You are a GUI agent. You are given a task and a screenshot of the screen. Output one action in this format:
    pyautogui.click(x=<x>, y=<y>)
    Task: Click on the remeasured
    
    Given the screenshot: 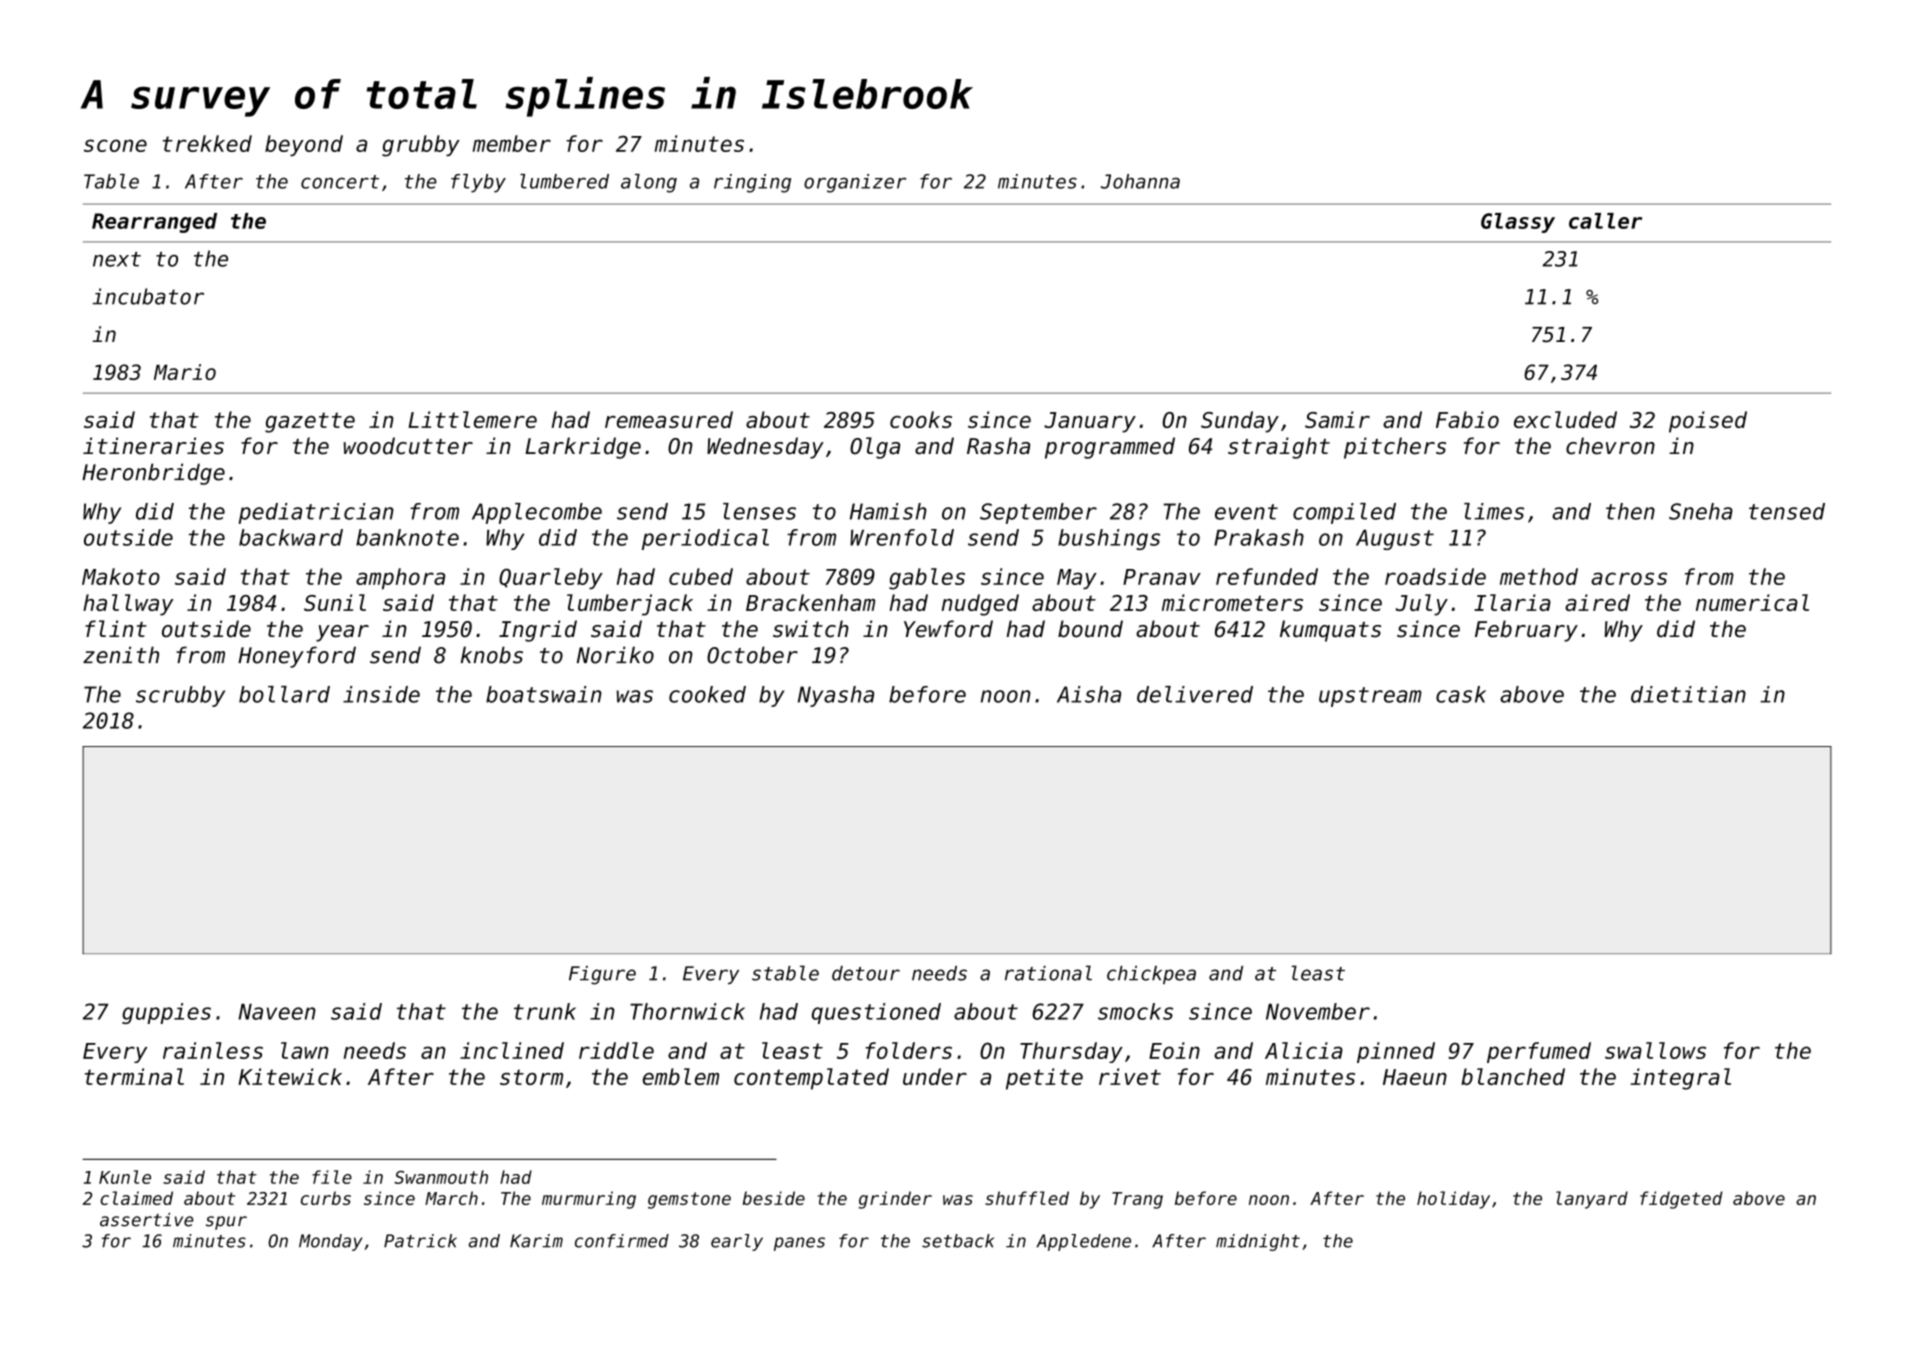 What is the action you would take?
    pyautogui.click(x=669, y=419)
